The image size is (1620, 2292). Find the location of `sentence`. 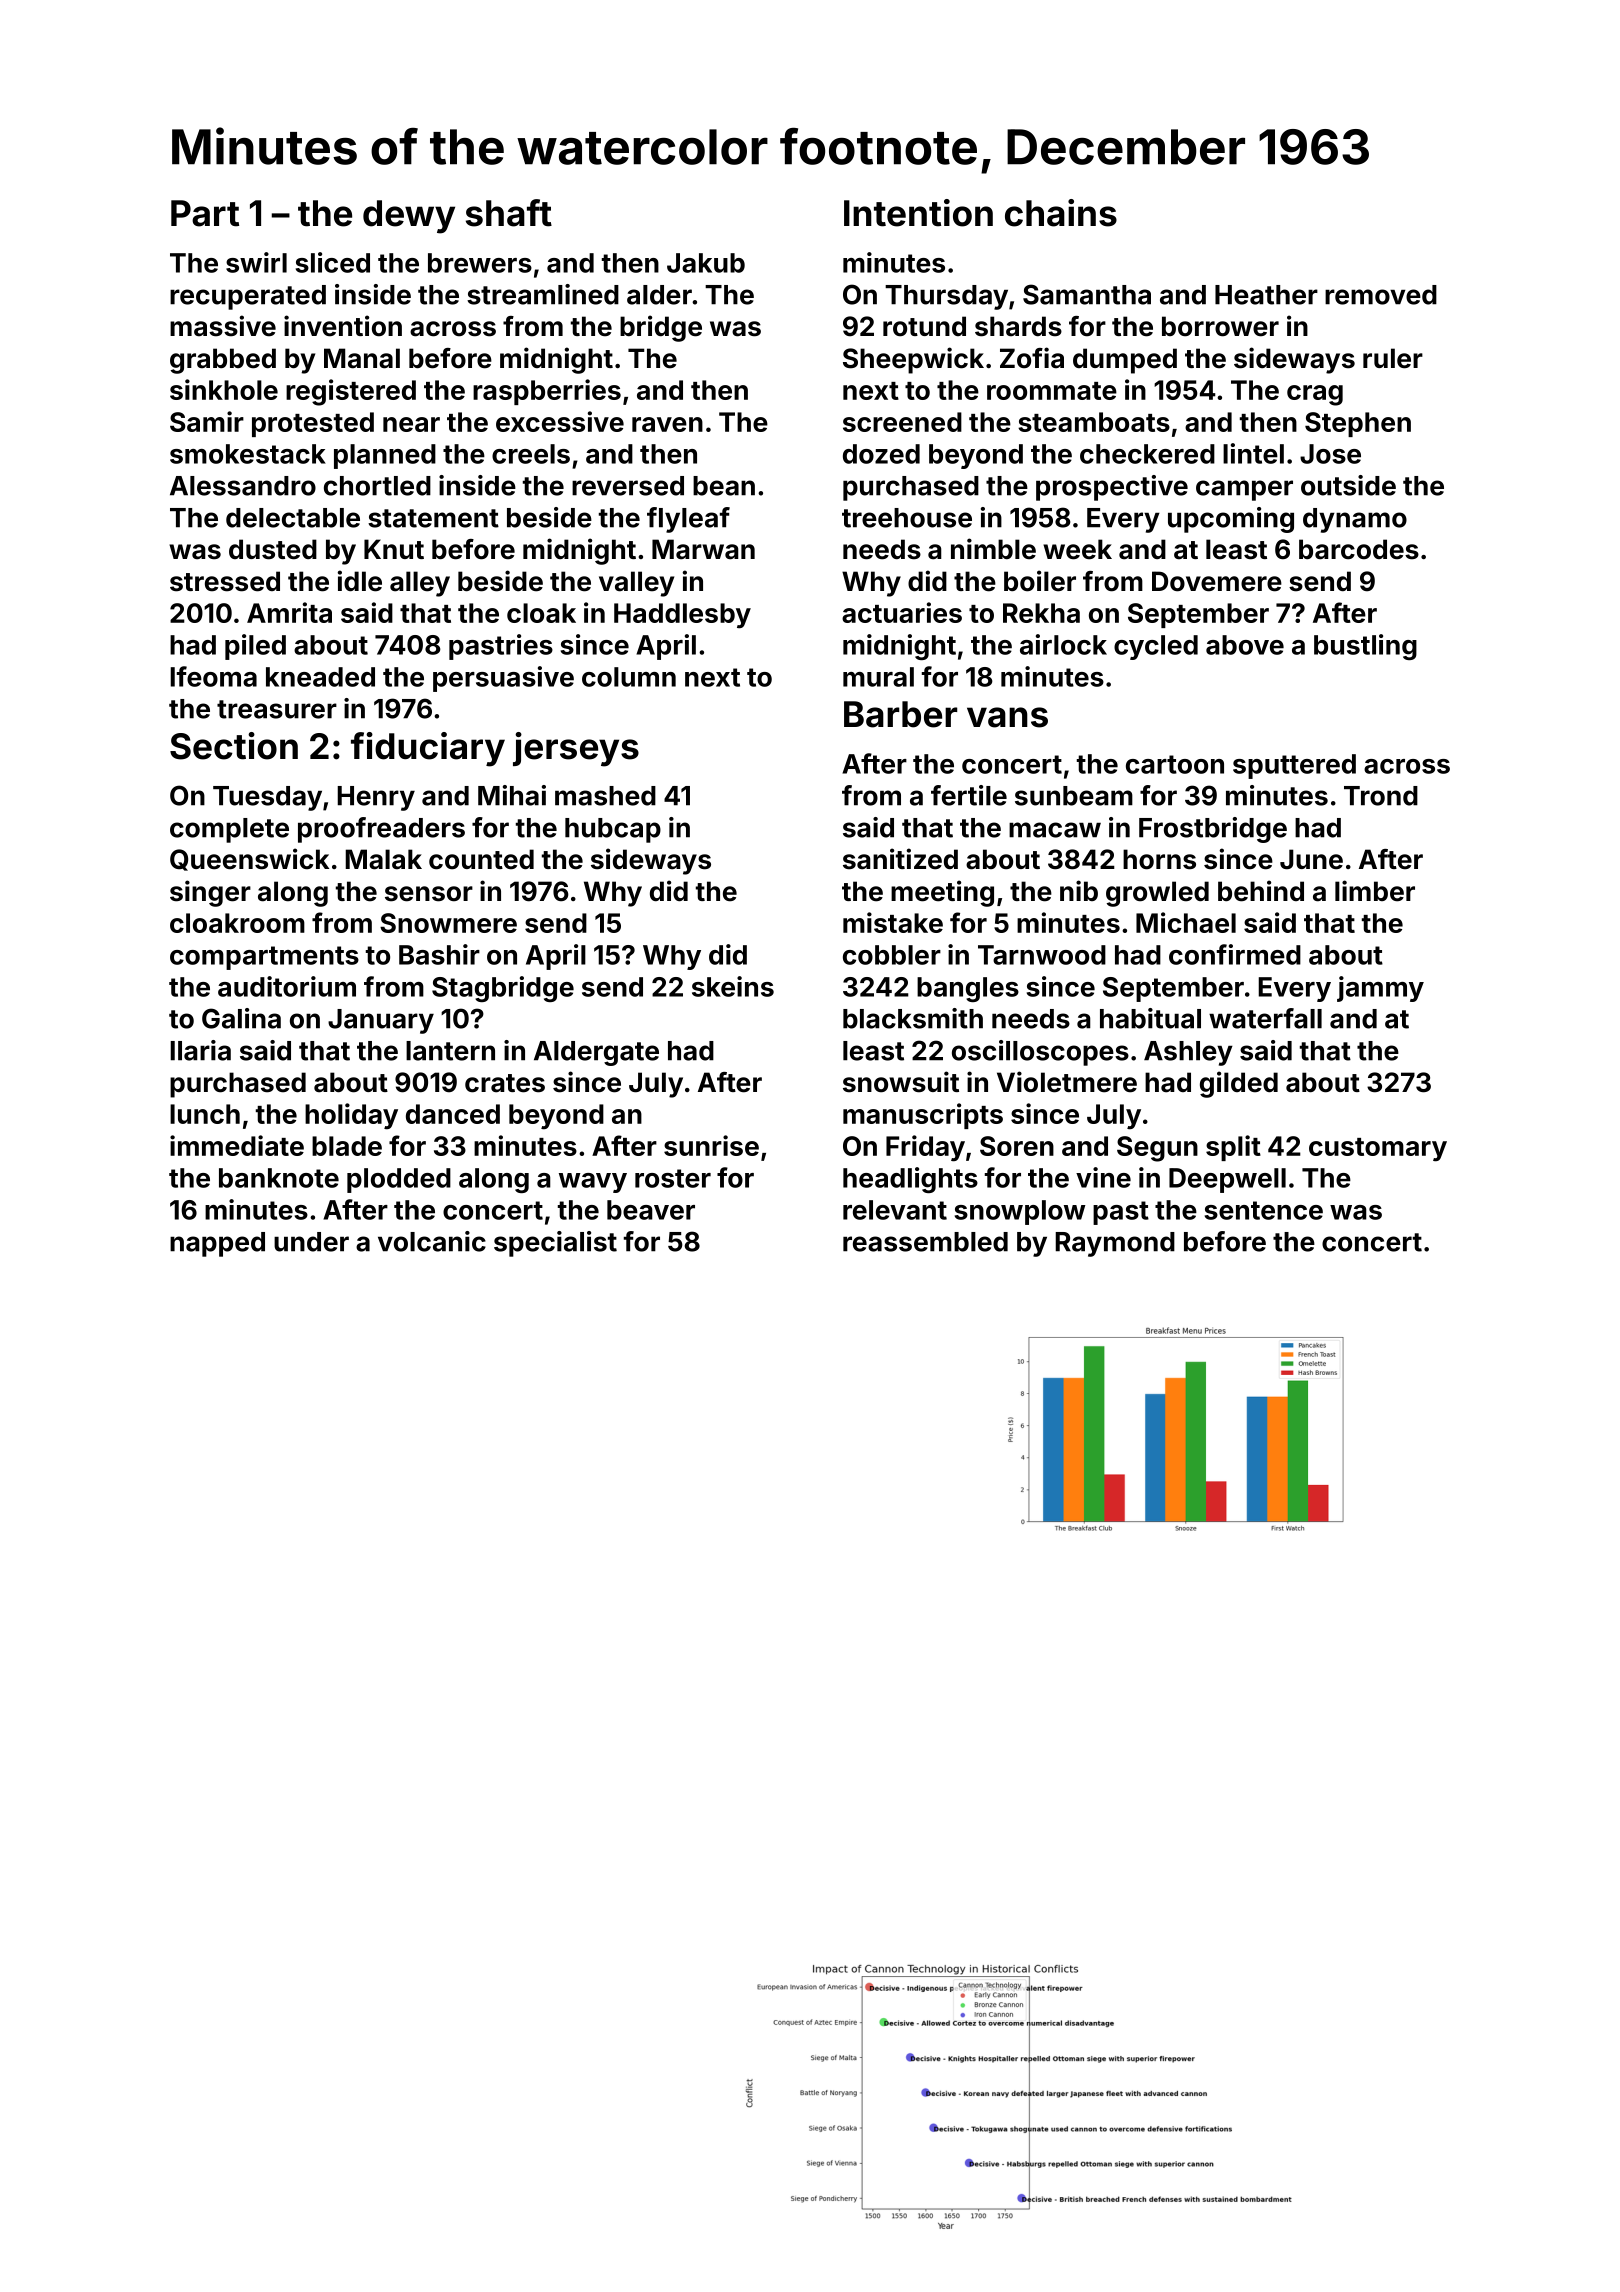

sentence is located at coordinates (1264, 1210).
